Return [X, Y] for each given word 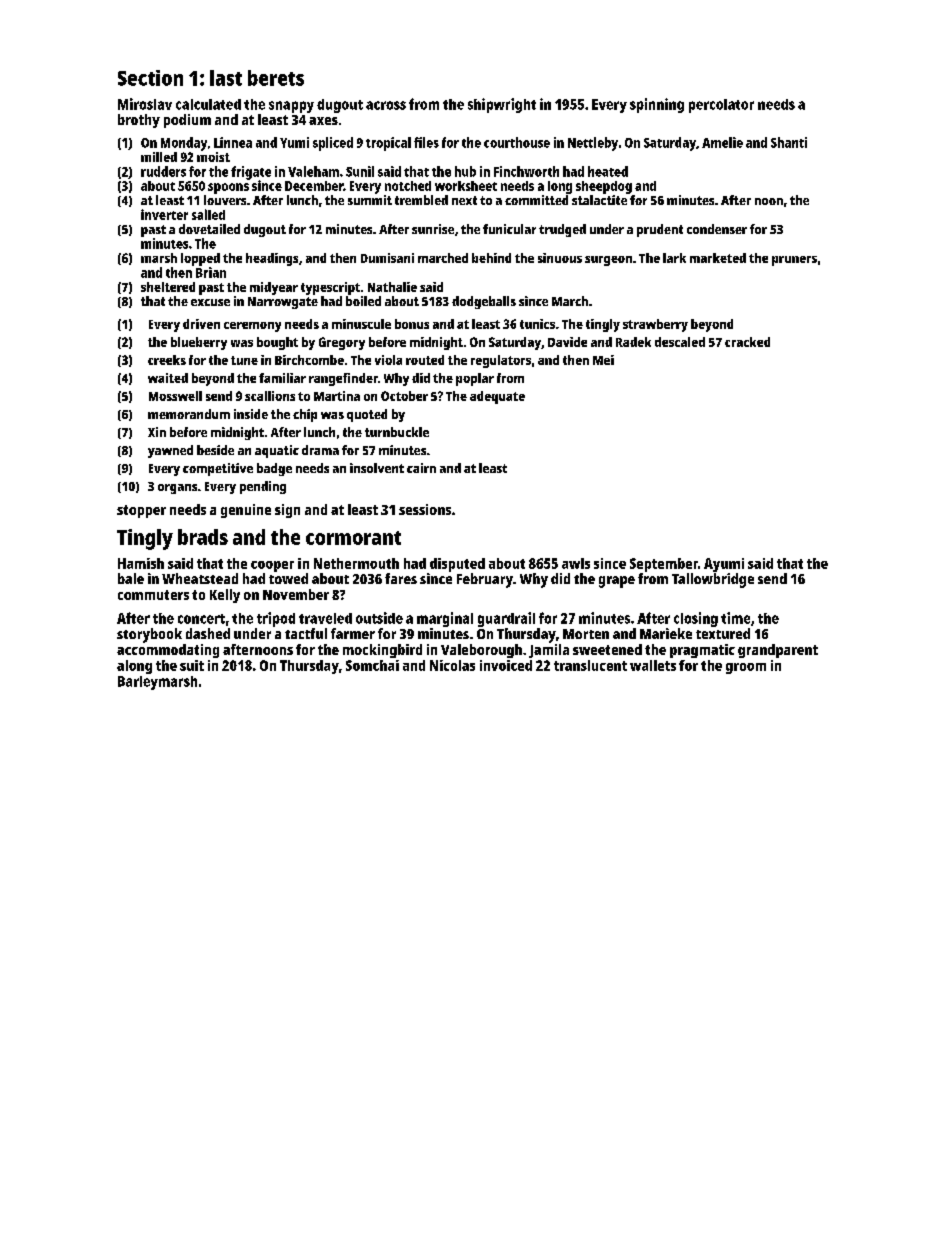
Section [150, 78]
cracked [747, 342]
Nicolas [452, 665]
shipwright [502, 105]
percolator [721, 106]
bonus [412, 324]
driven [201, 324]
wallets [653, 665]
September [664, 565]
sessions [425, 509]
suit [192, 665]
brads [203, 537]
